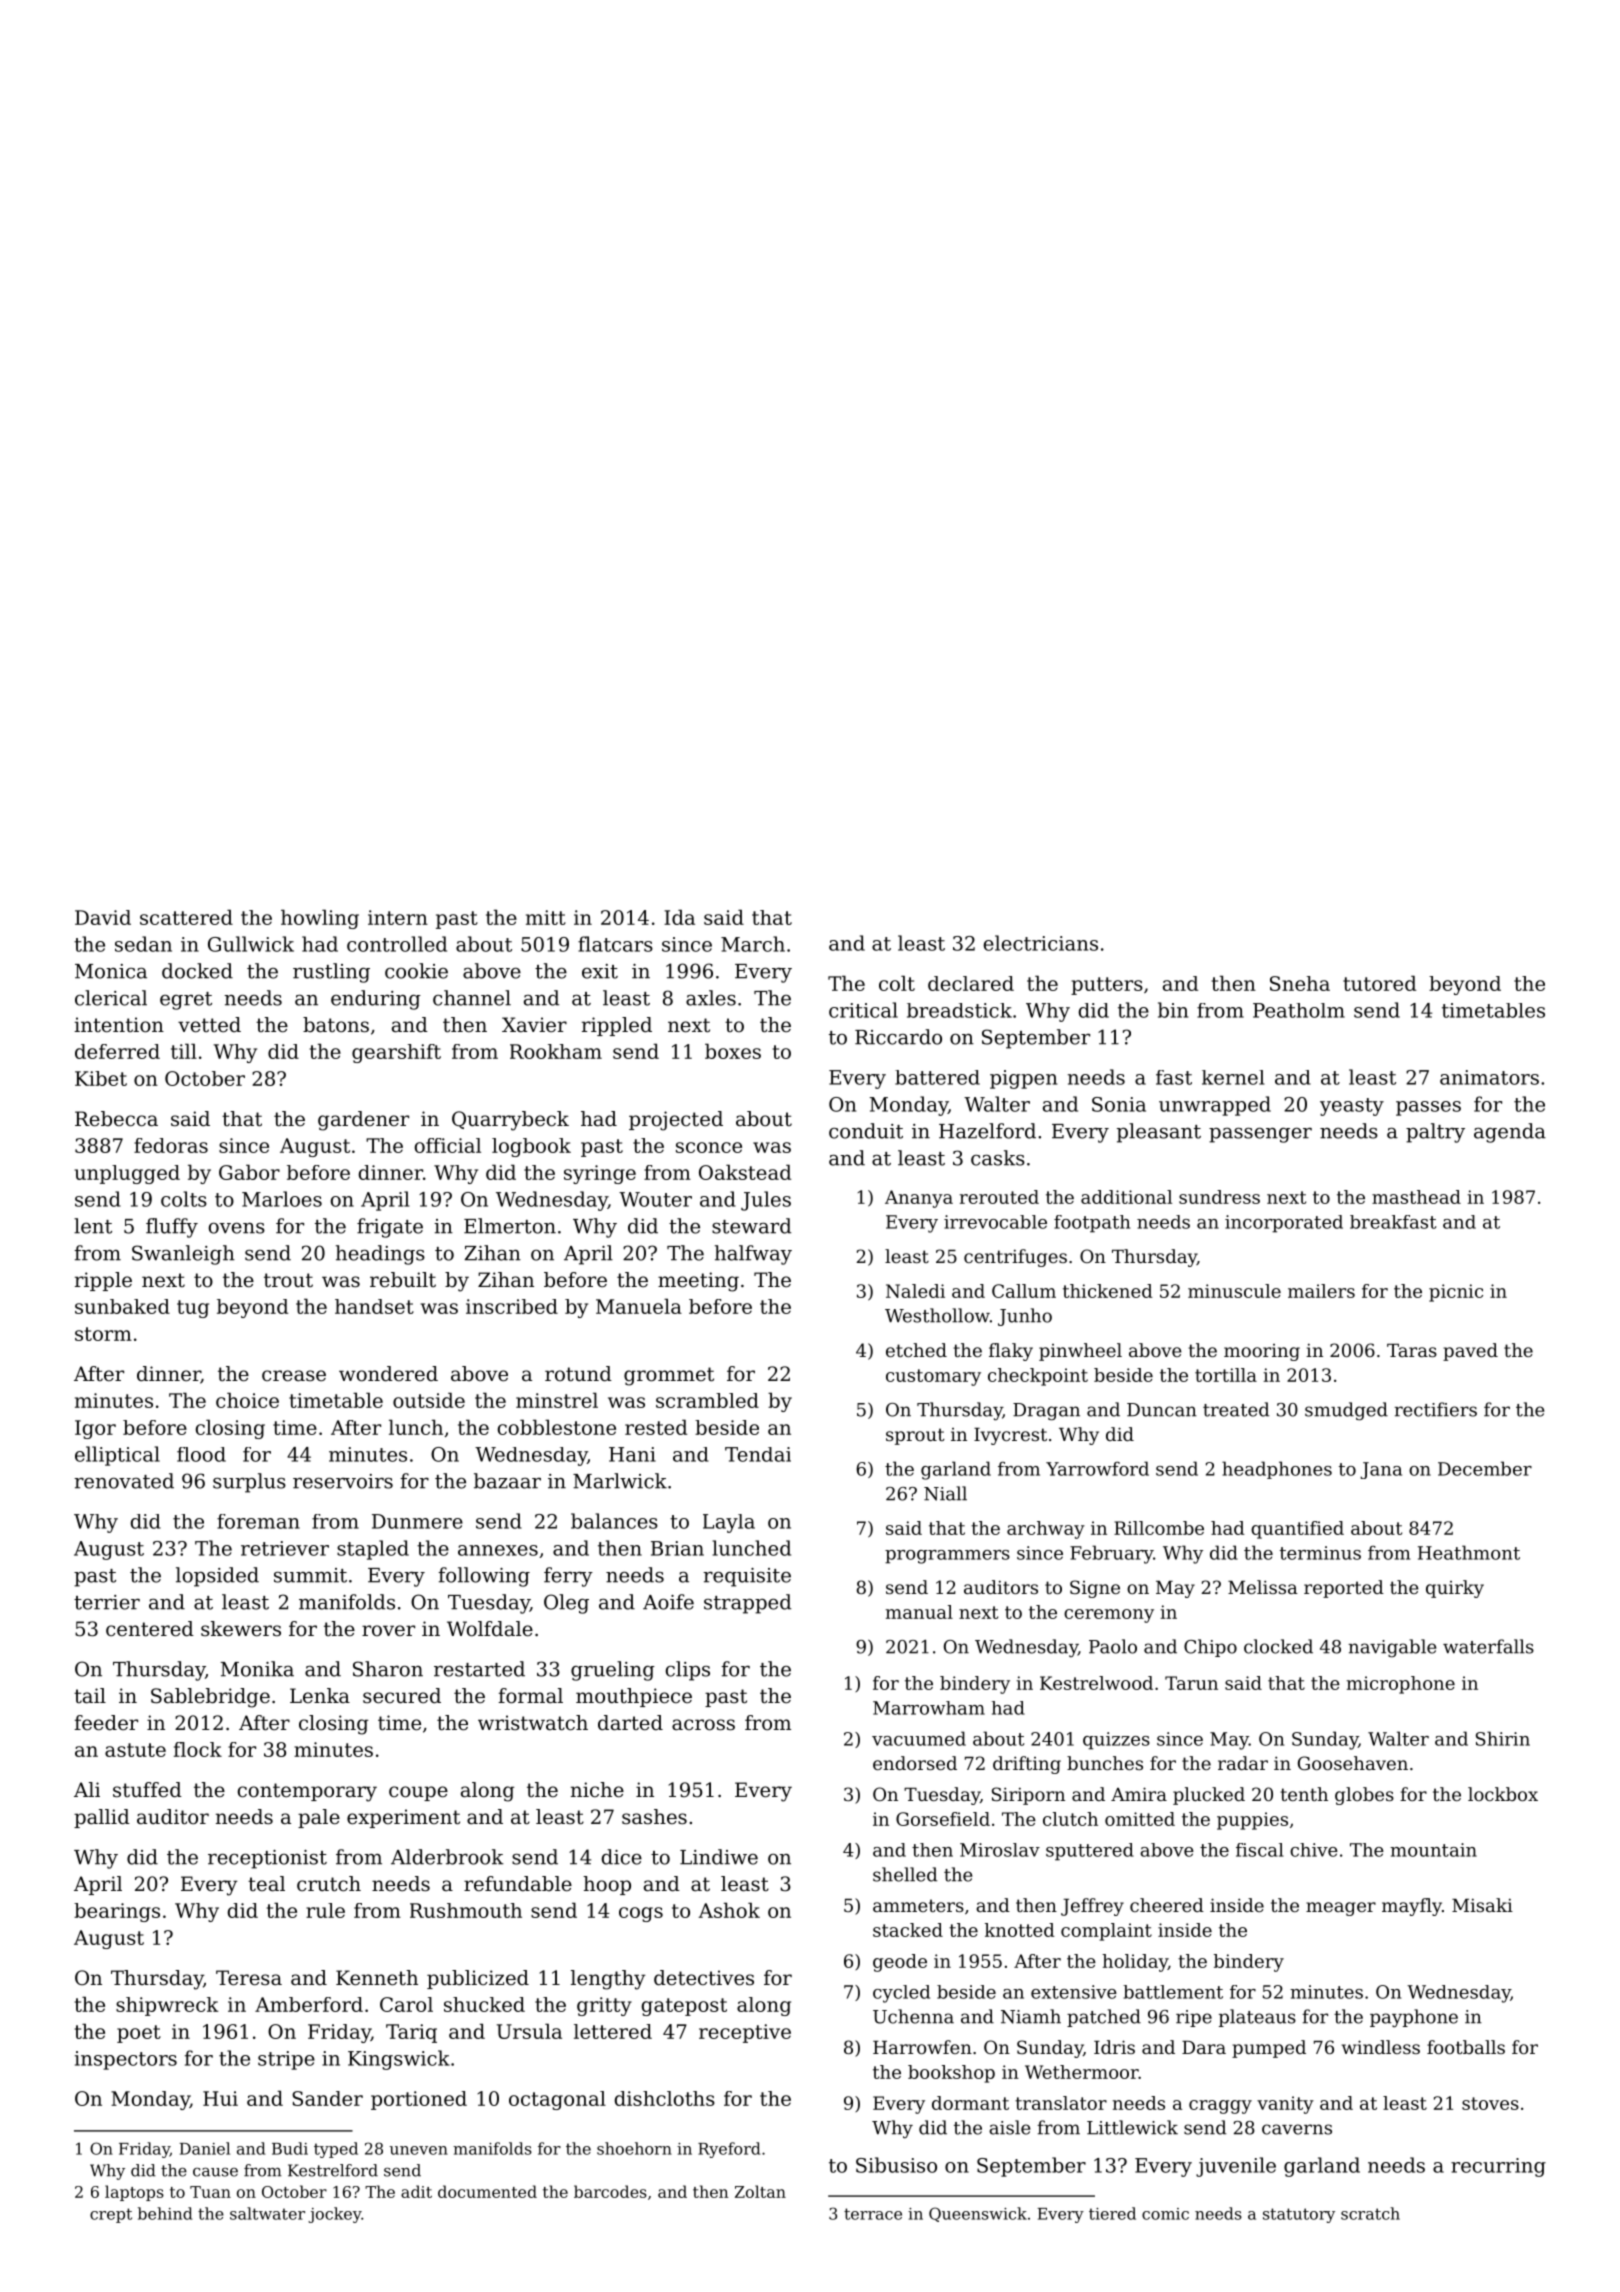  Describe the element at coordinates (937, 1077) in the document. I see `battered` at that location.
